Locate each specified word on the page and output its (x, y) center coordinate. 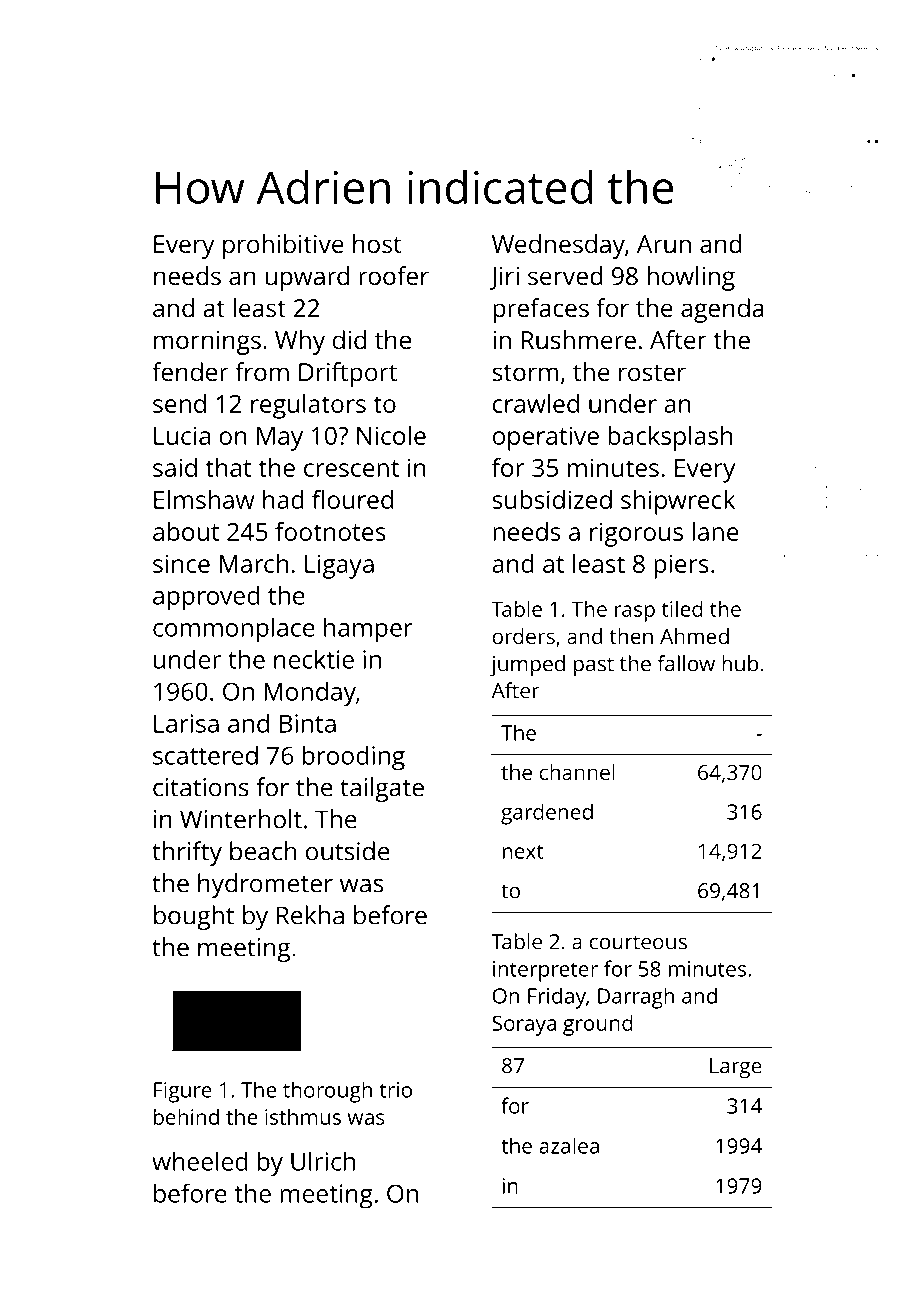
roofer (394, 275)
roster (652, 372)
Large (736, 1068)
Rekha (310, 915)
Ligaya (339, 566)
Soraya (524, 1025)
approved (206, 598)
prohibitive (283, 246)
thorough (327, 1092)
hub (740, 663)
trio (396, 1090)
